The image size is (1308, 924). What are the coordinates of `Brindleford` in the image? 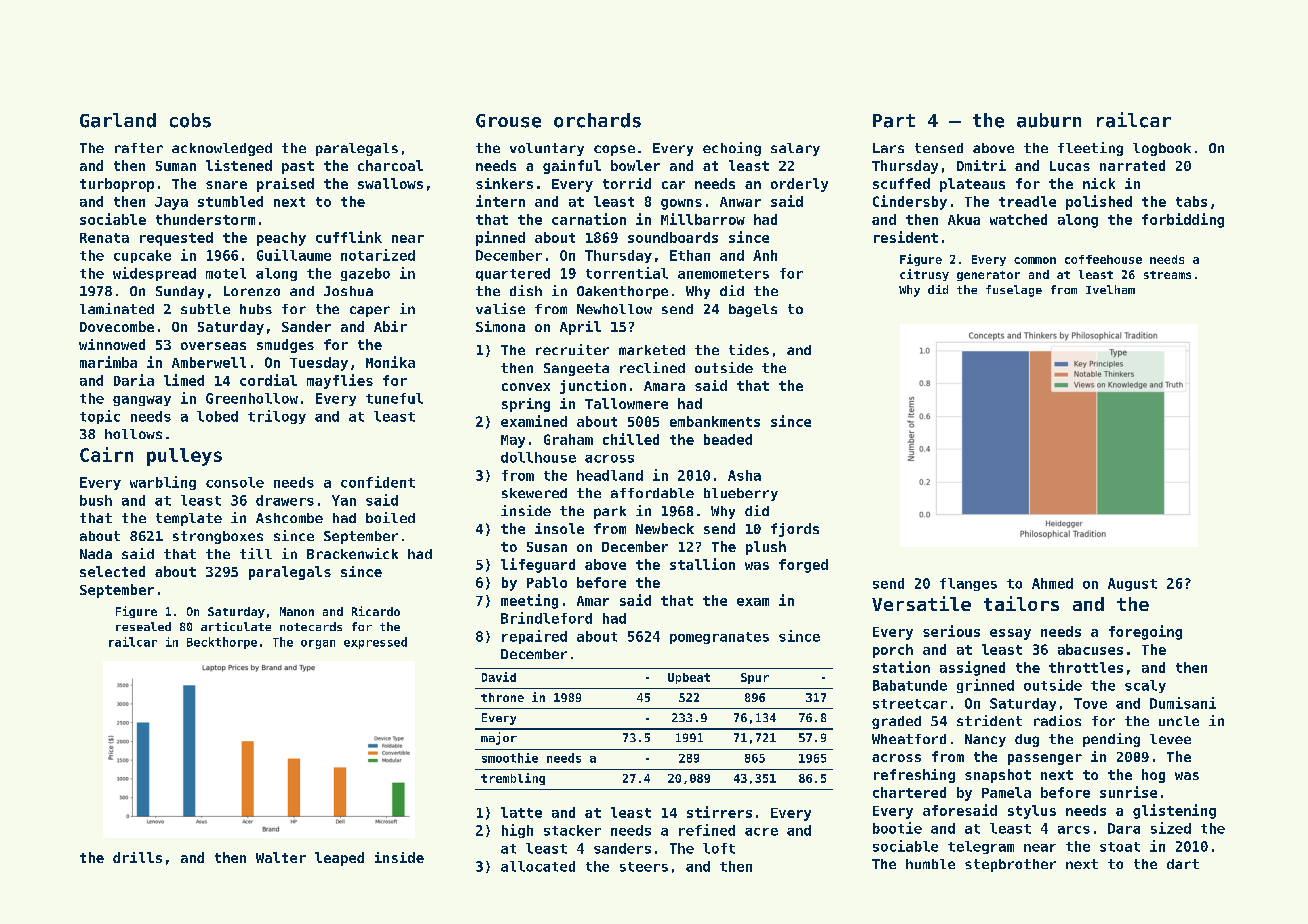 It's located at (546, 618).
